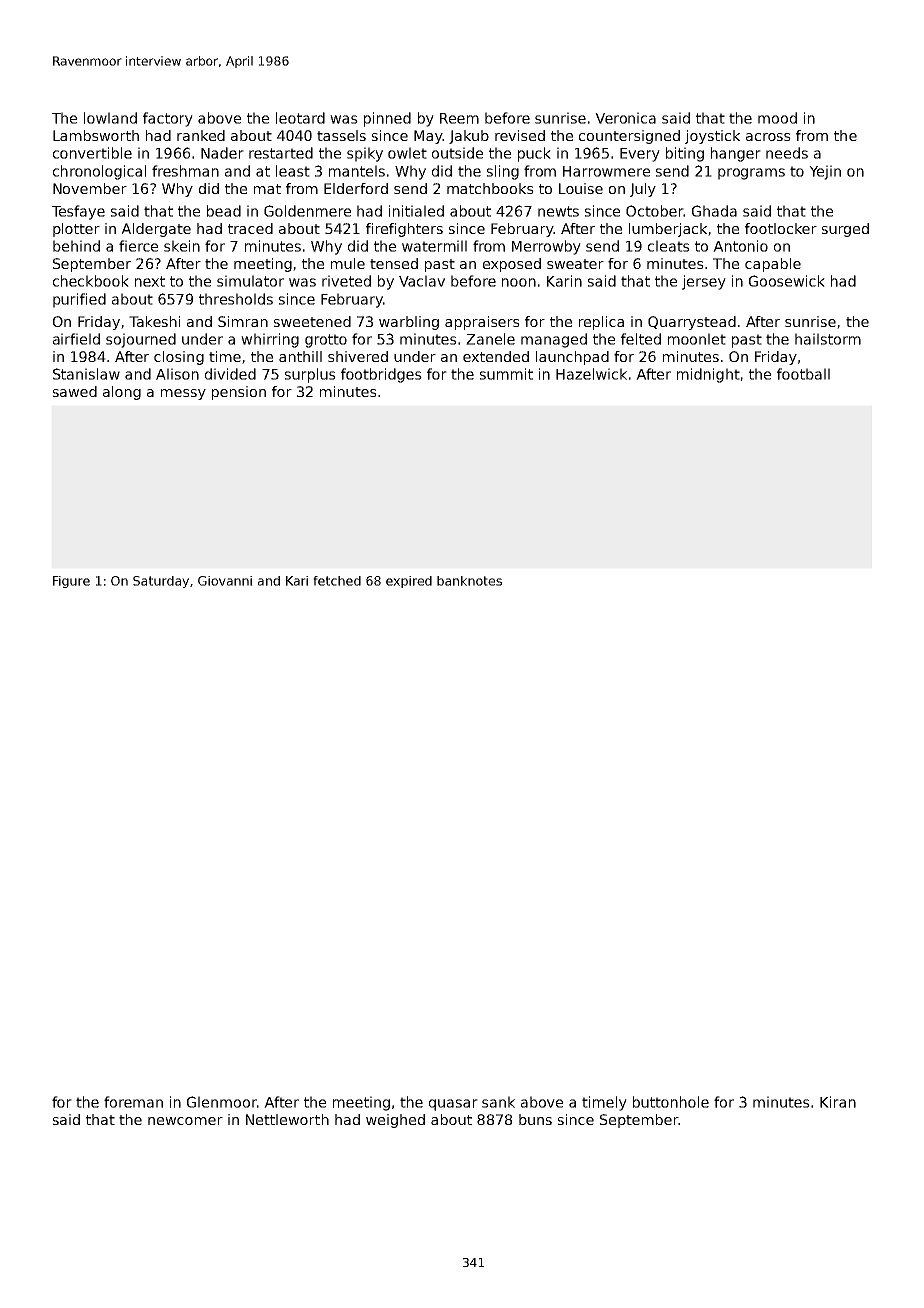 The height and width of the page is (1308, 924). Describe the element at coordinates (239, 393) in the page. I see `pension` at that location.
